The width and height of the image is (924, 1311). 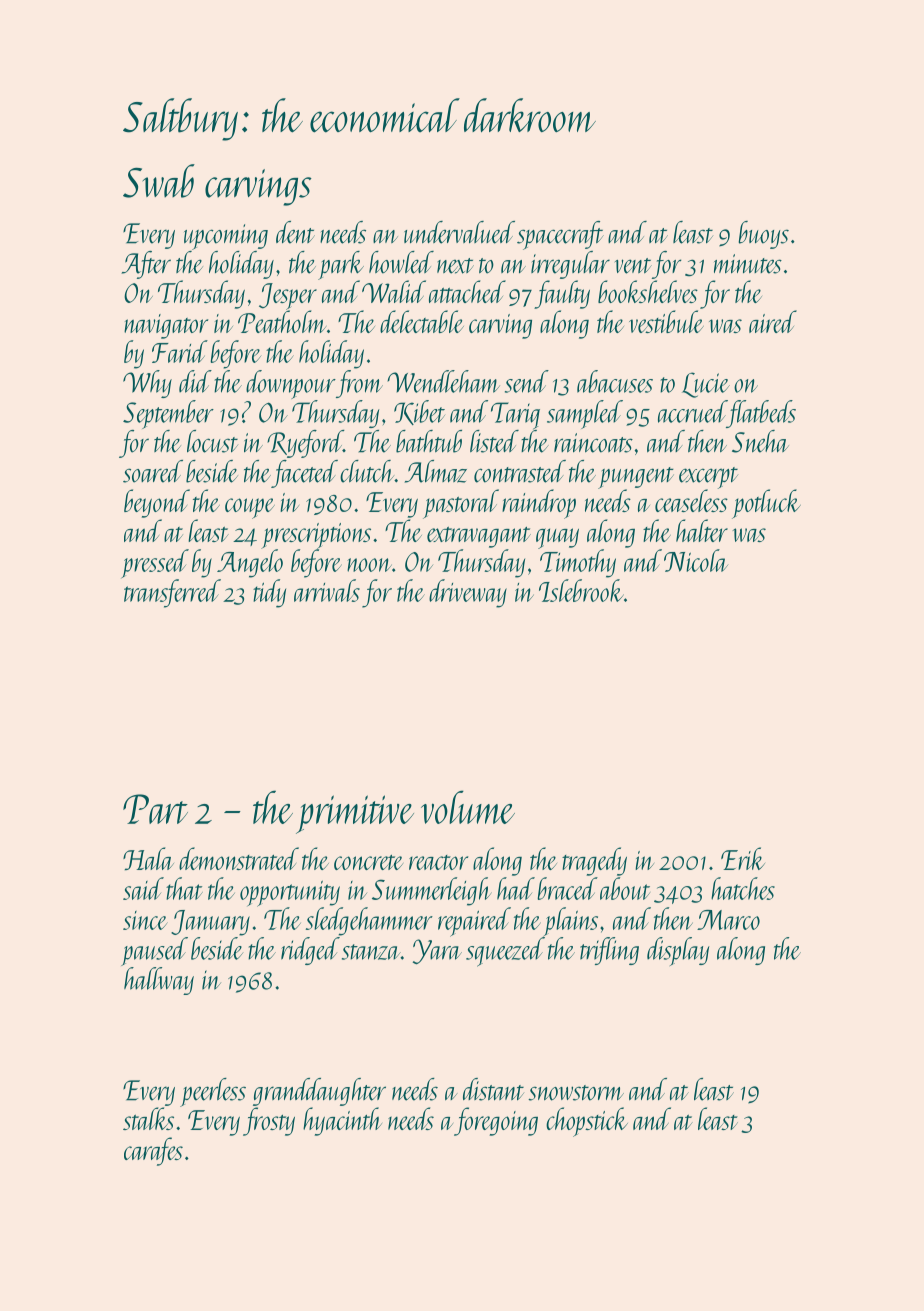 What do you see at coordinates (148, 1118) in the image?
I see `stalks` at bounding box center [148, 1118].
